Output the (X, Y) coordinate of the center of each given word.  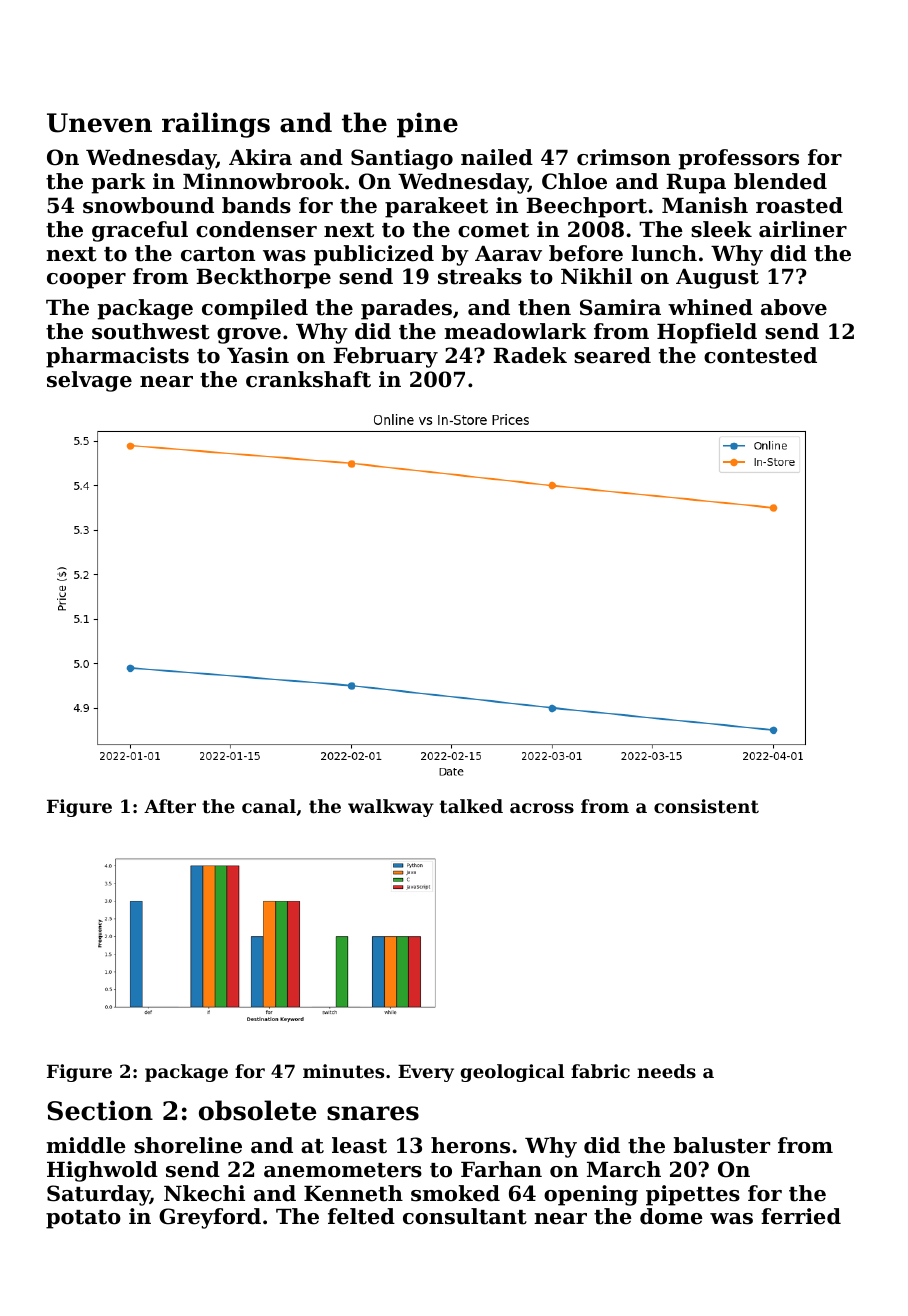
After (170, 806)
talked (471, 806)
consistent (706, 806)
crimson (624, 157)
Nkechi (204, 1193)
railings (216, 125)
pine (427, 125)
